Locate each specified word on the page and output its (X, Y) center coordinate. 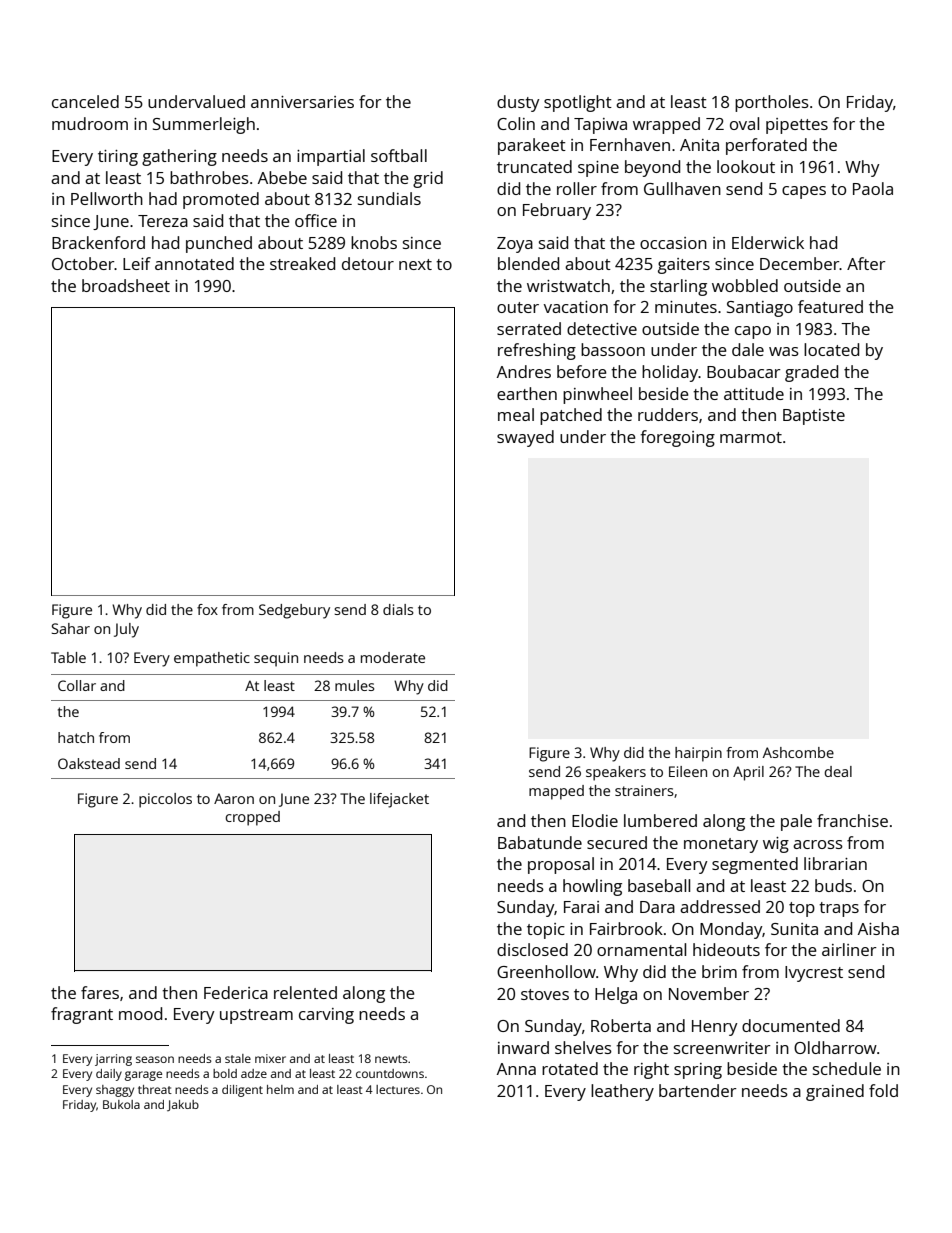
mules (354, 685)
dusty (518, 103)
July (126, 630)
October (83, 263)
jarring (113, 1060)
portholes (772, 103)
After (866, 263)
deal (838, 771)
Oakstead (89, 763)
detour (368, 263)
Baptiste (814, 417)
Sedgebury (294, 611)
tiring (118, 158)
